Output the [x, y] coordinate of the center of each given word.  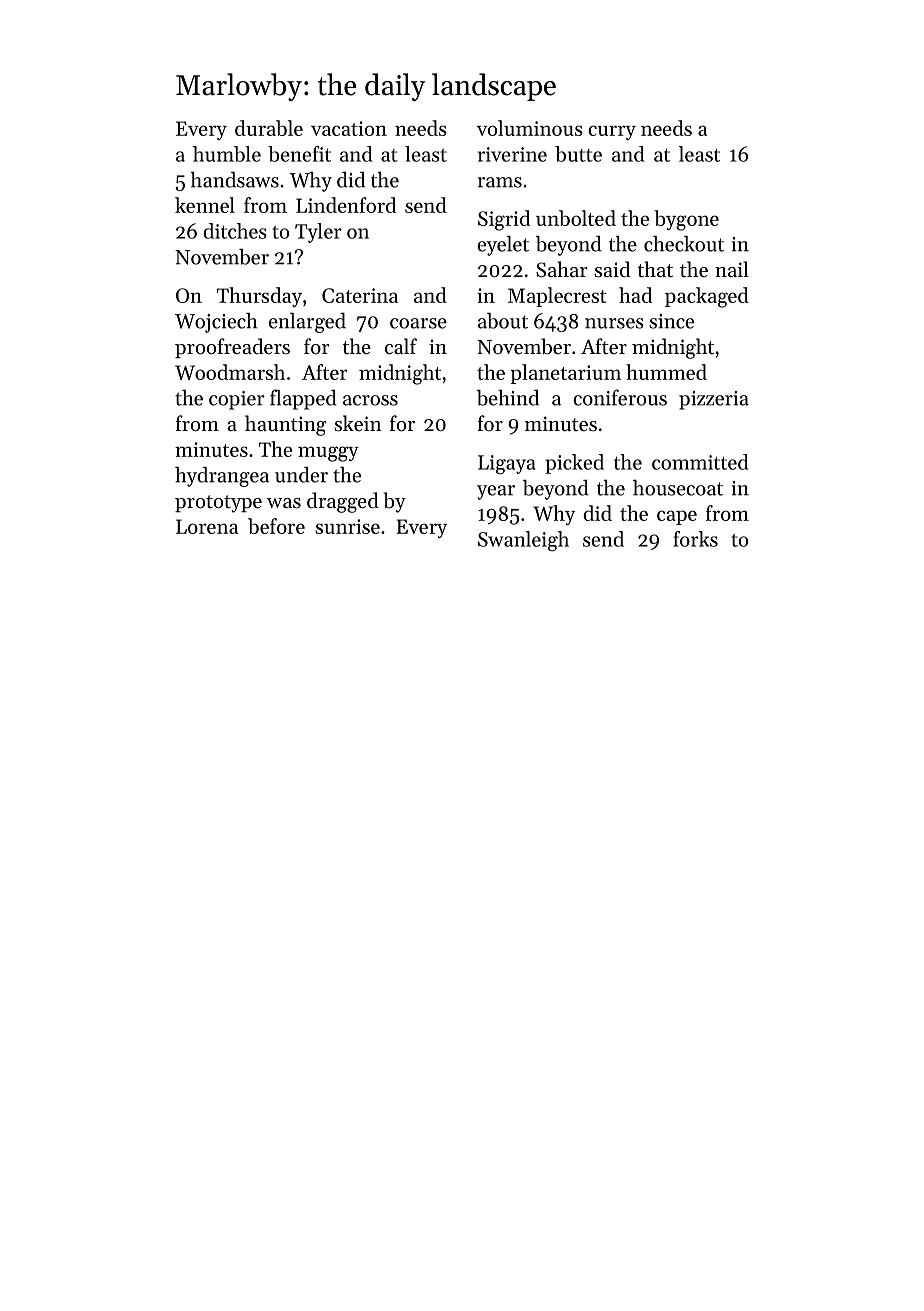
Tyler [318, 233]
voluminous [530, 128]
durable [269, 128]
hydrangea [222, 477]
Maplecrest [557, 297]
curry [612, 132]
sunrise [347, 526]
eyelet [503, 246]
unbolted [576, 218]
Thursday [259, 297]
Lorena [207, 526]
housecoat [678, 488]
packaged [707, 297]
